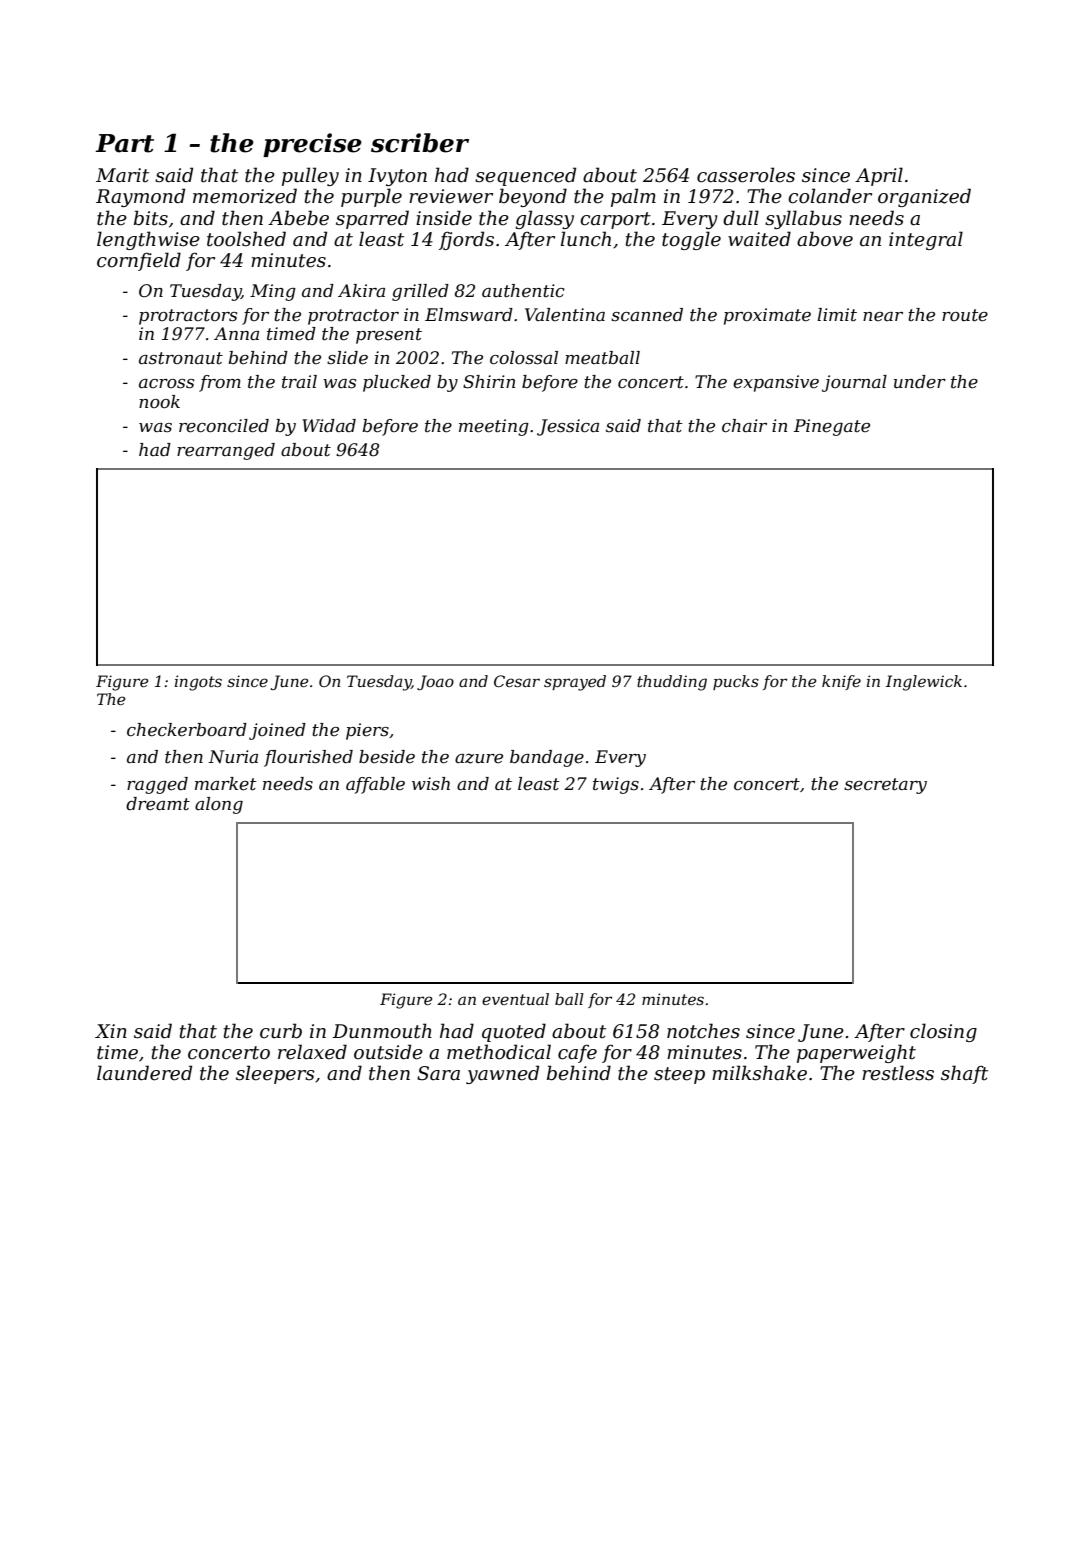 The height and width of the screenshot is (1541, 1090). I want to click on Ming, so click(273, 292).
